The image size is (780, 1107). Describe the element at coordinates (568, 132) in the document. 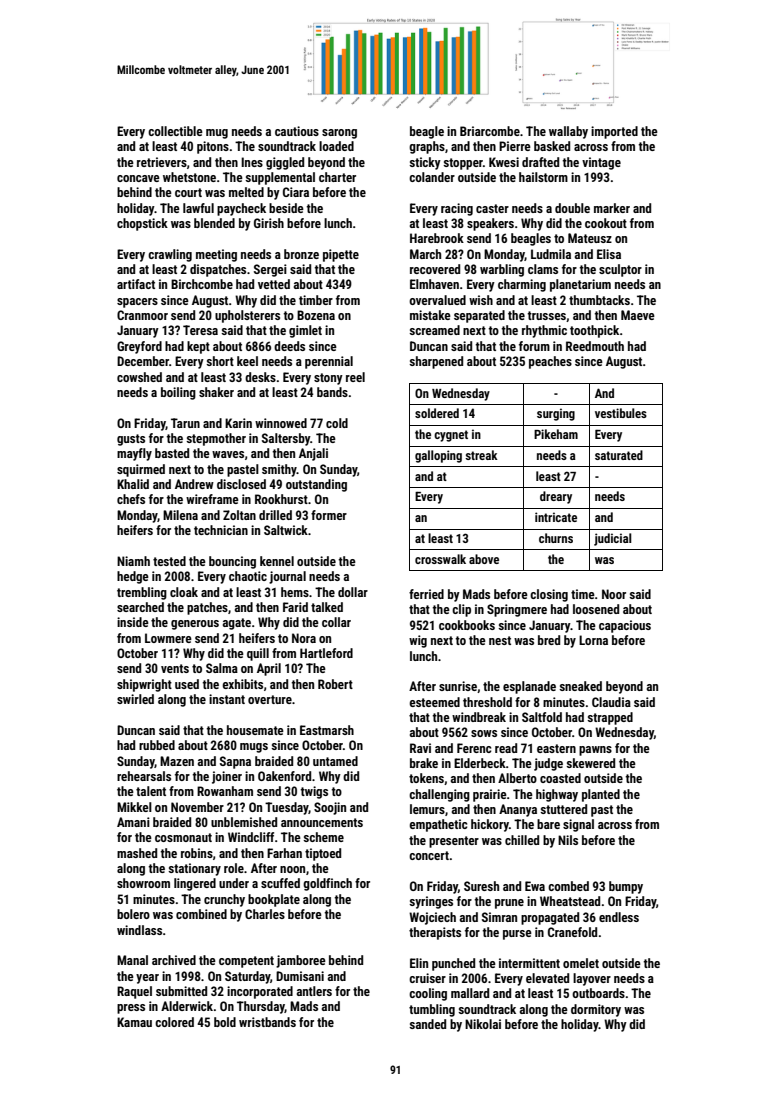

I see `wallaby` at that location.
